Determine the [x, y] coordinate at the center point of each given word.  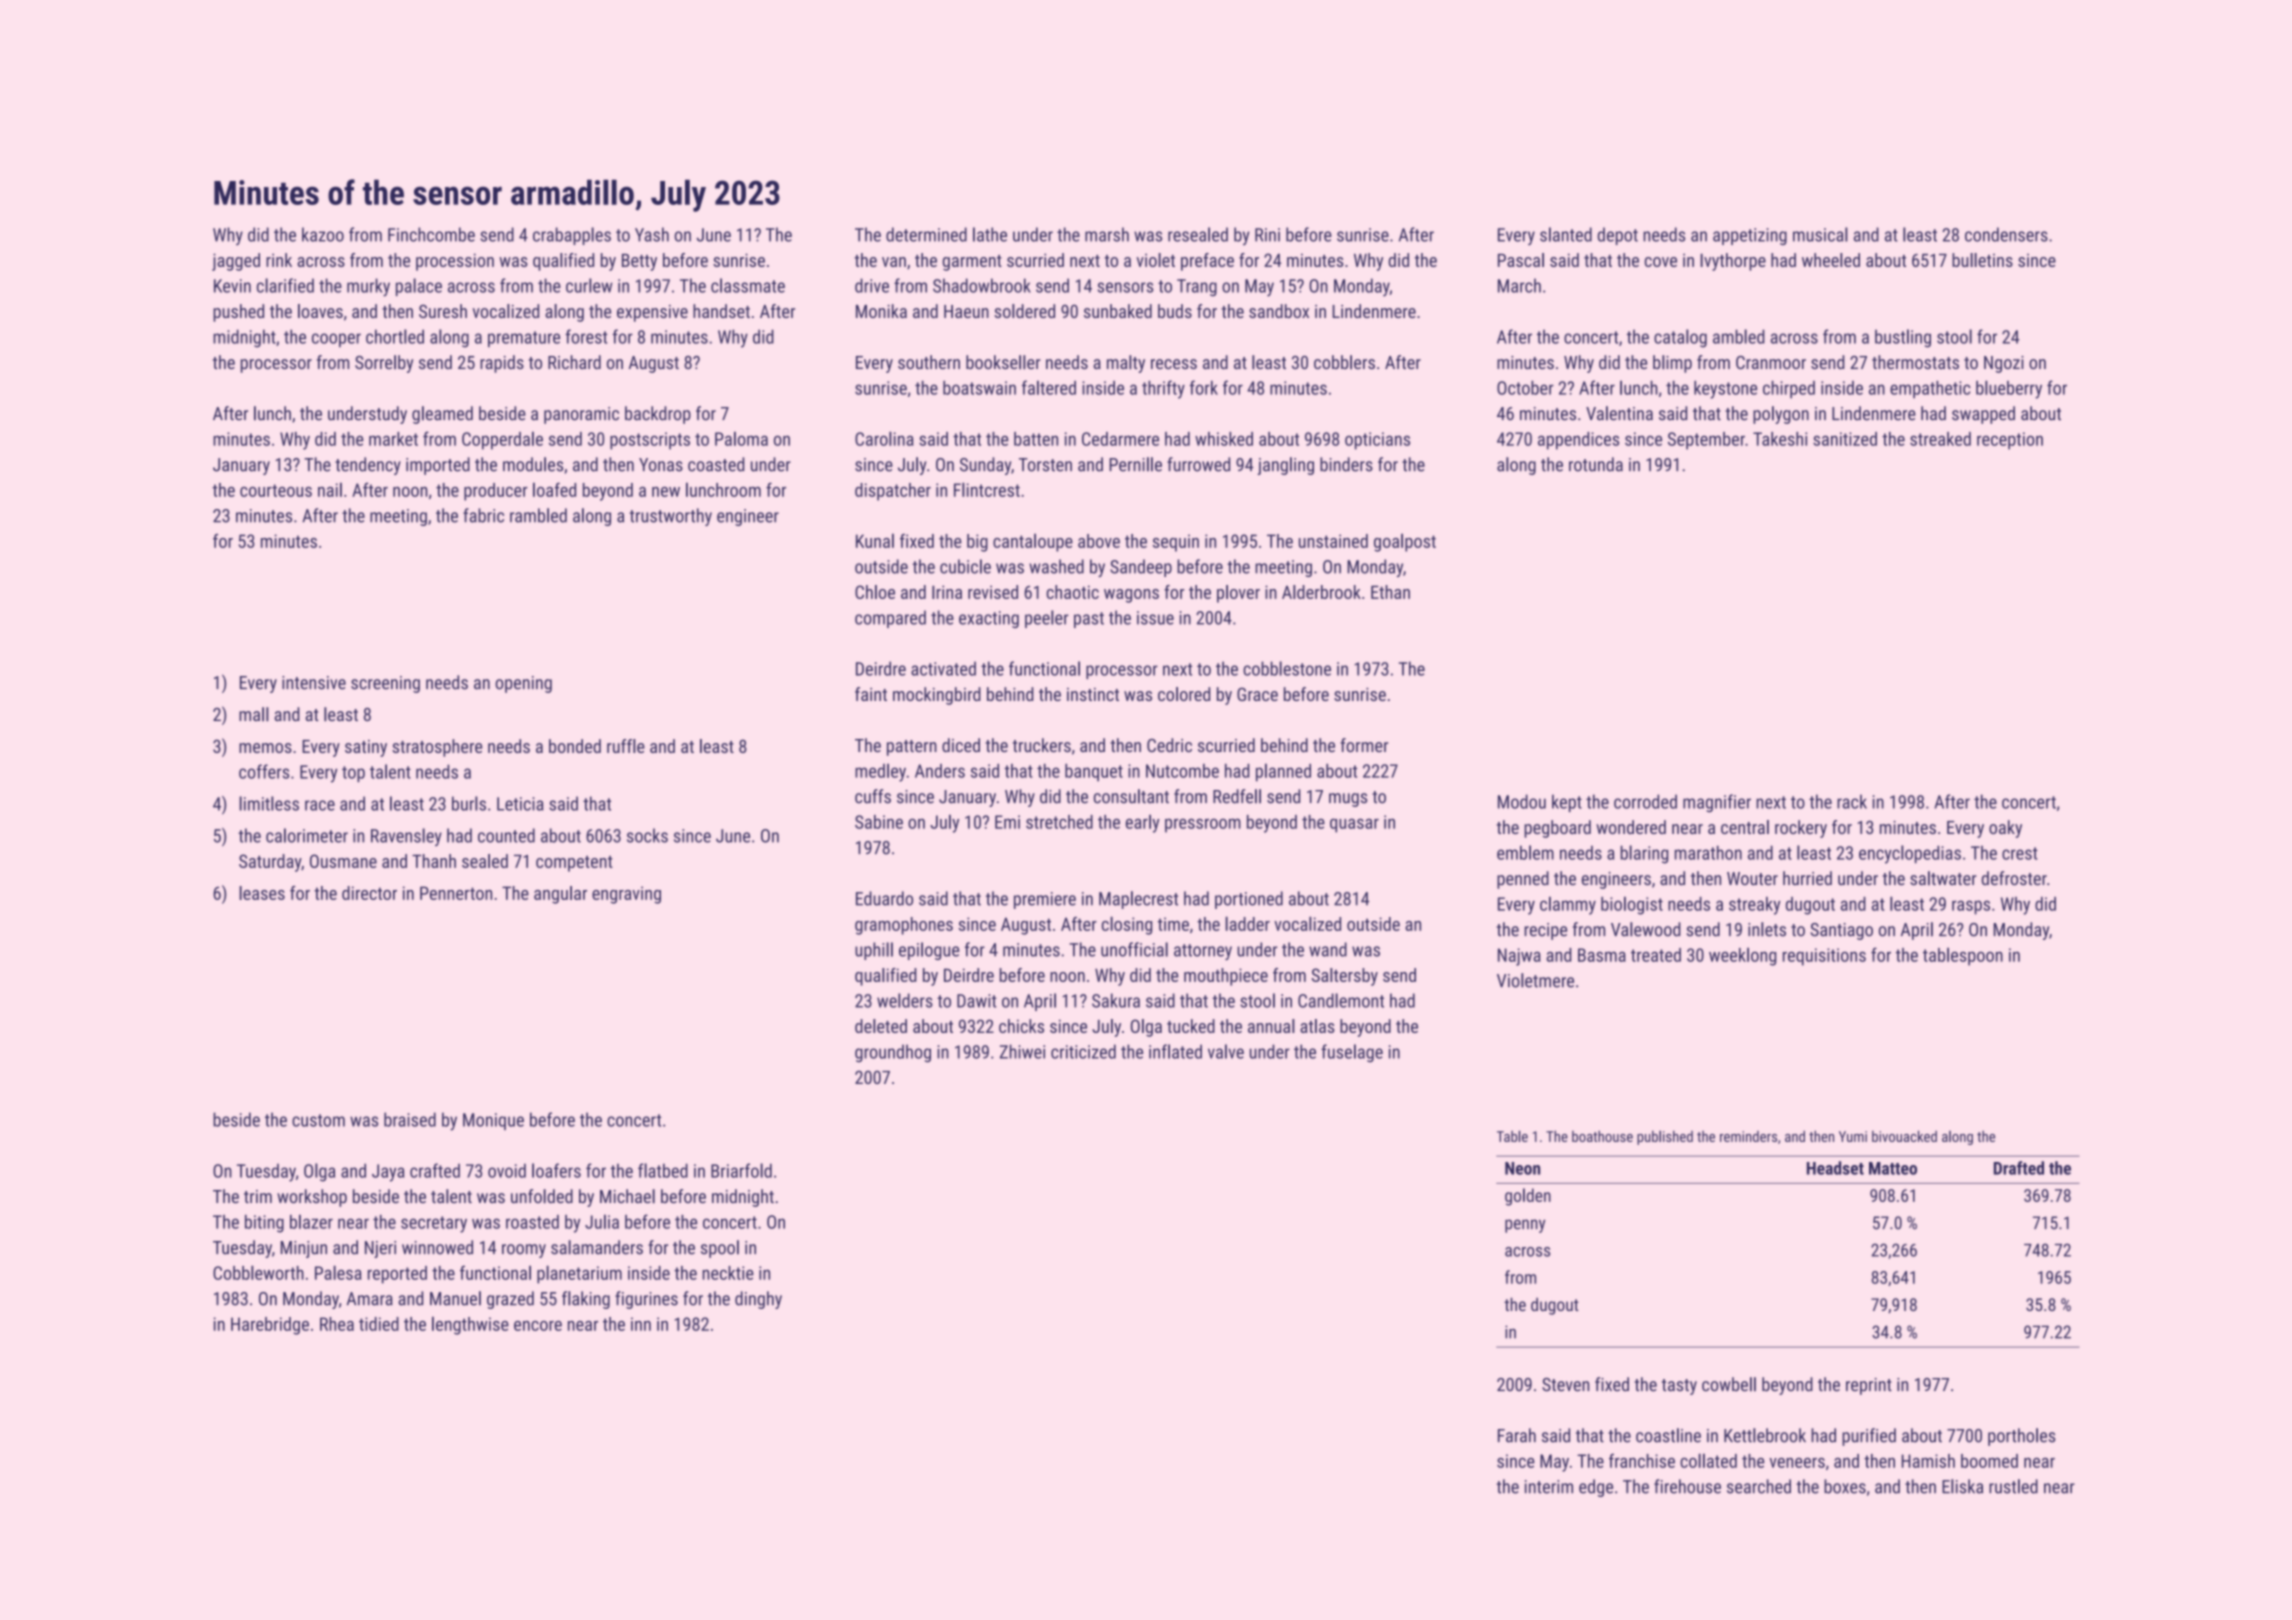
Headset [1835, 1168]
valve [1226, 1051]
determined [926, 234]
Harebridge [270, 1326]
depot [1618, 236]
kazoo [323, 234]
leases [262, 893]
